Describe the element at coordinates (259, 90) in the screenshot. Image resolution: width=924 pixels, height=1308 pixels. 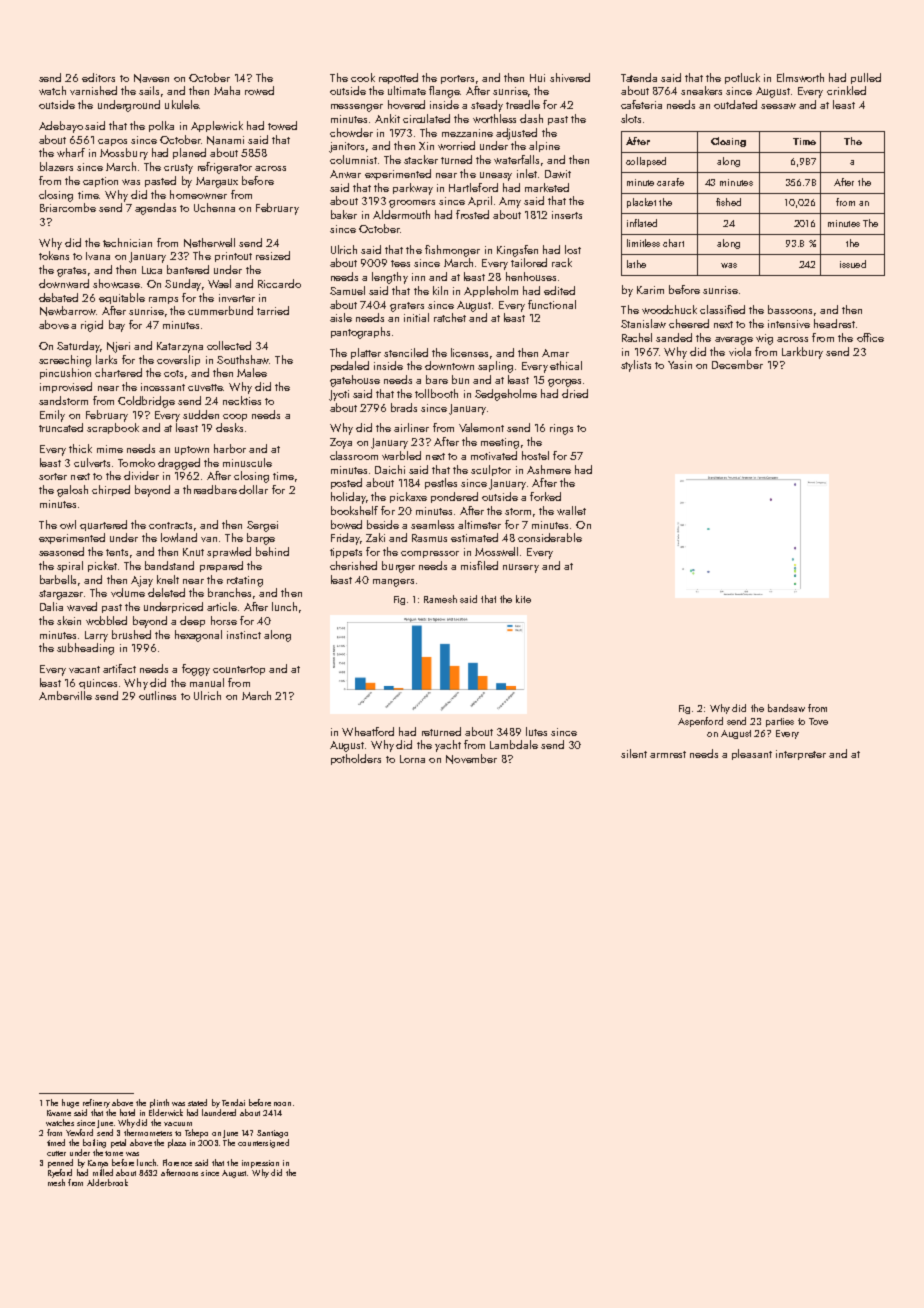
I see `rowed` at that location.
